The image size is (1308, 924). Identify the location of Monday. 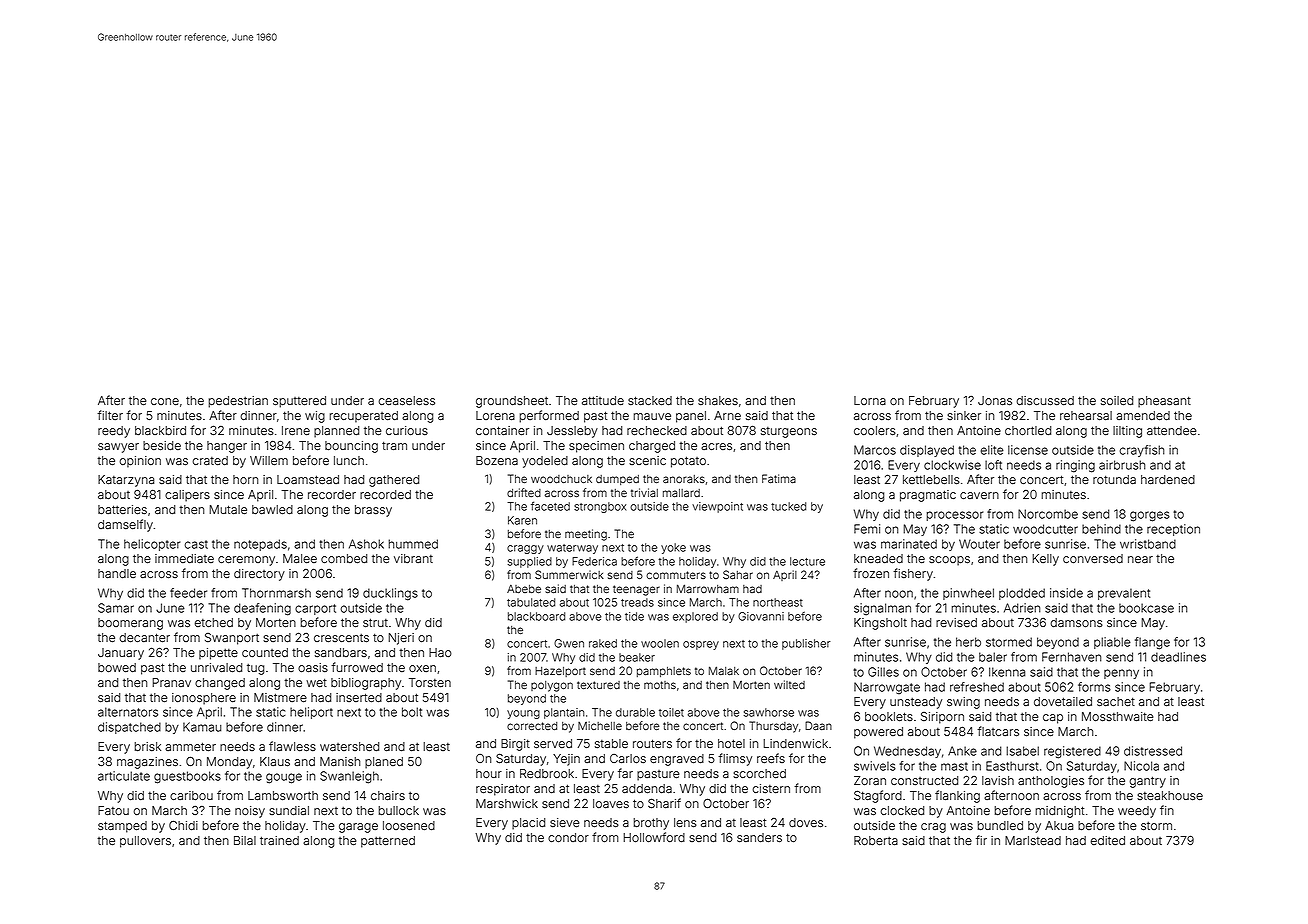
(229, 763).
